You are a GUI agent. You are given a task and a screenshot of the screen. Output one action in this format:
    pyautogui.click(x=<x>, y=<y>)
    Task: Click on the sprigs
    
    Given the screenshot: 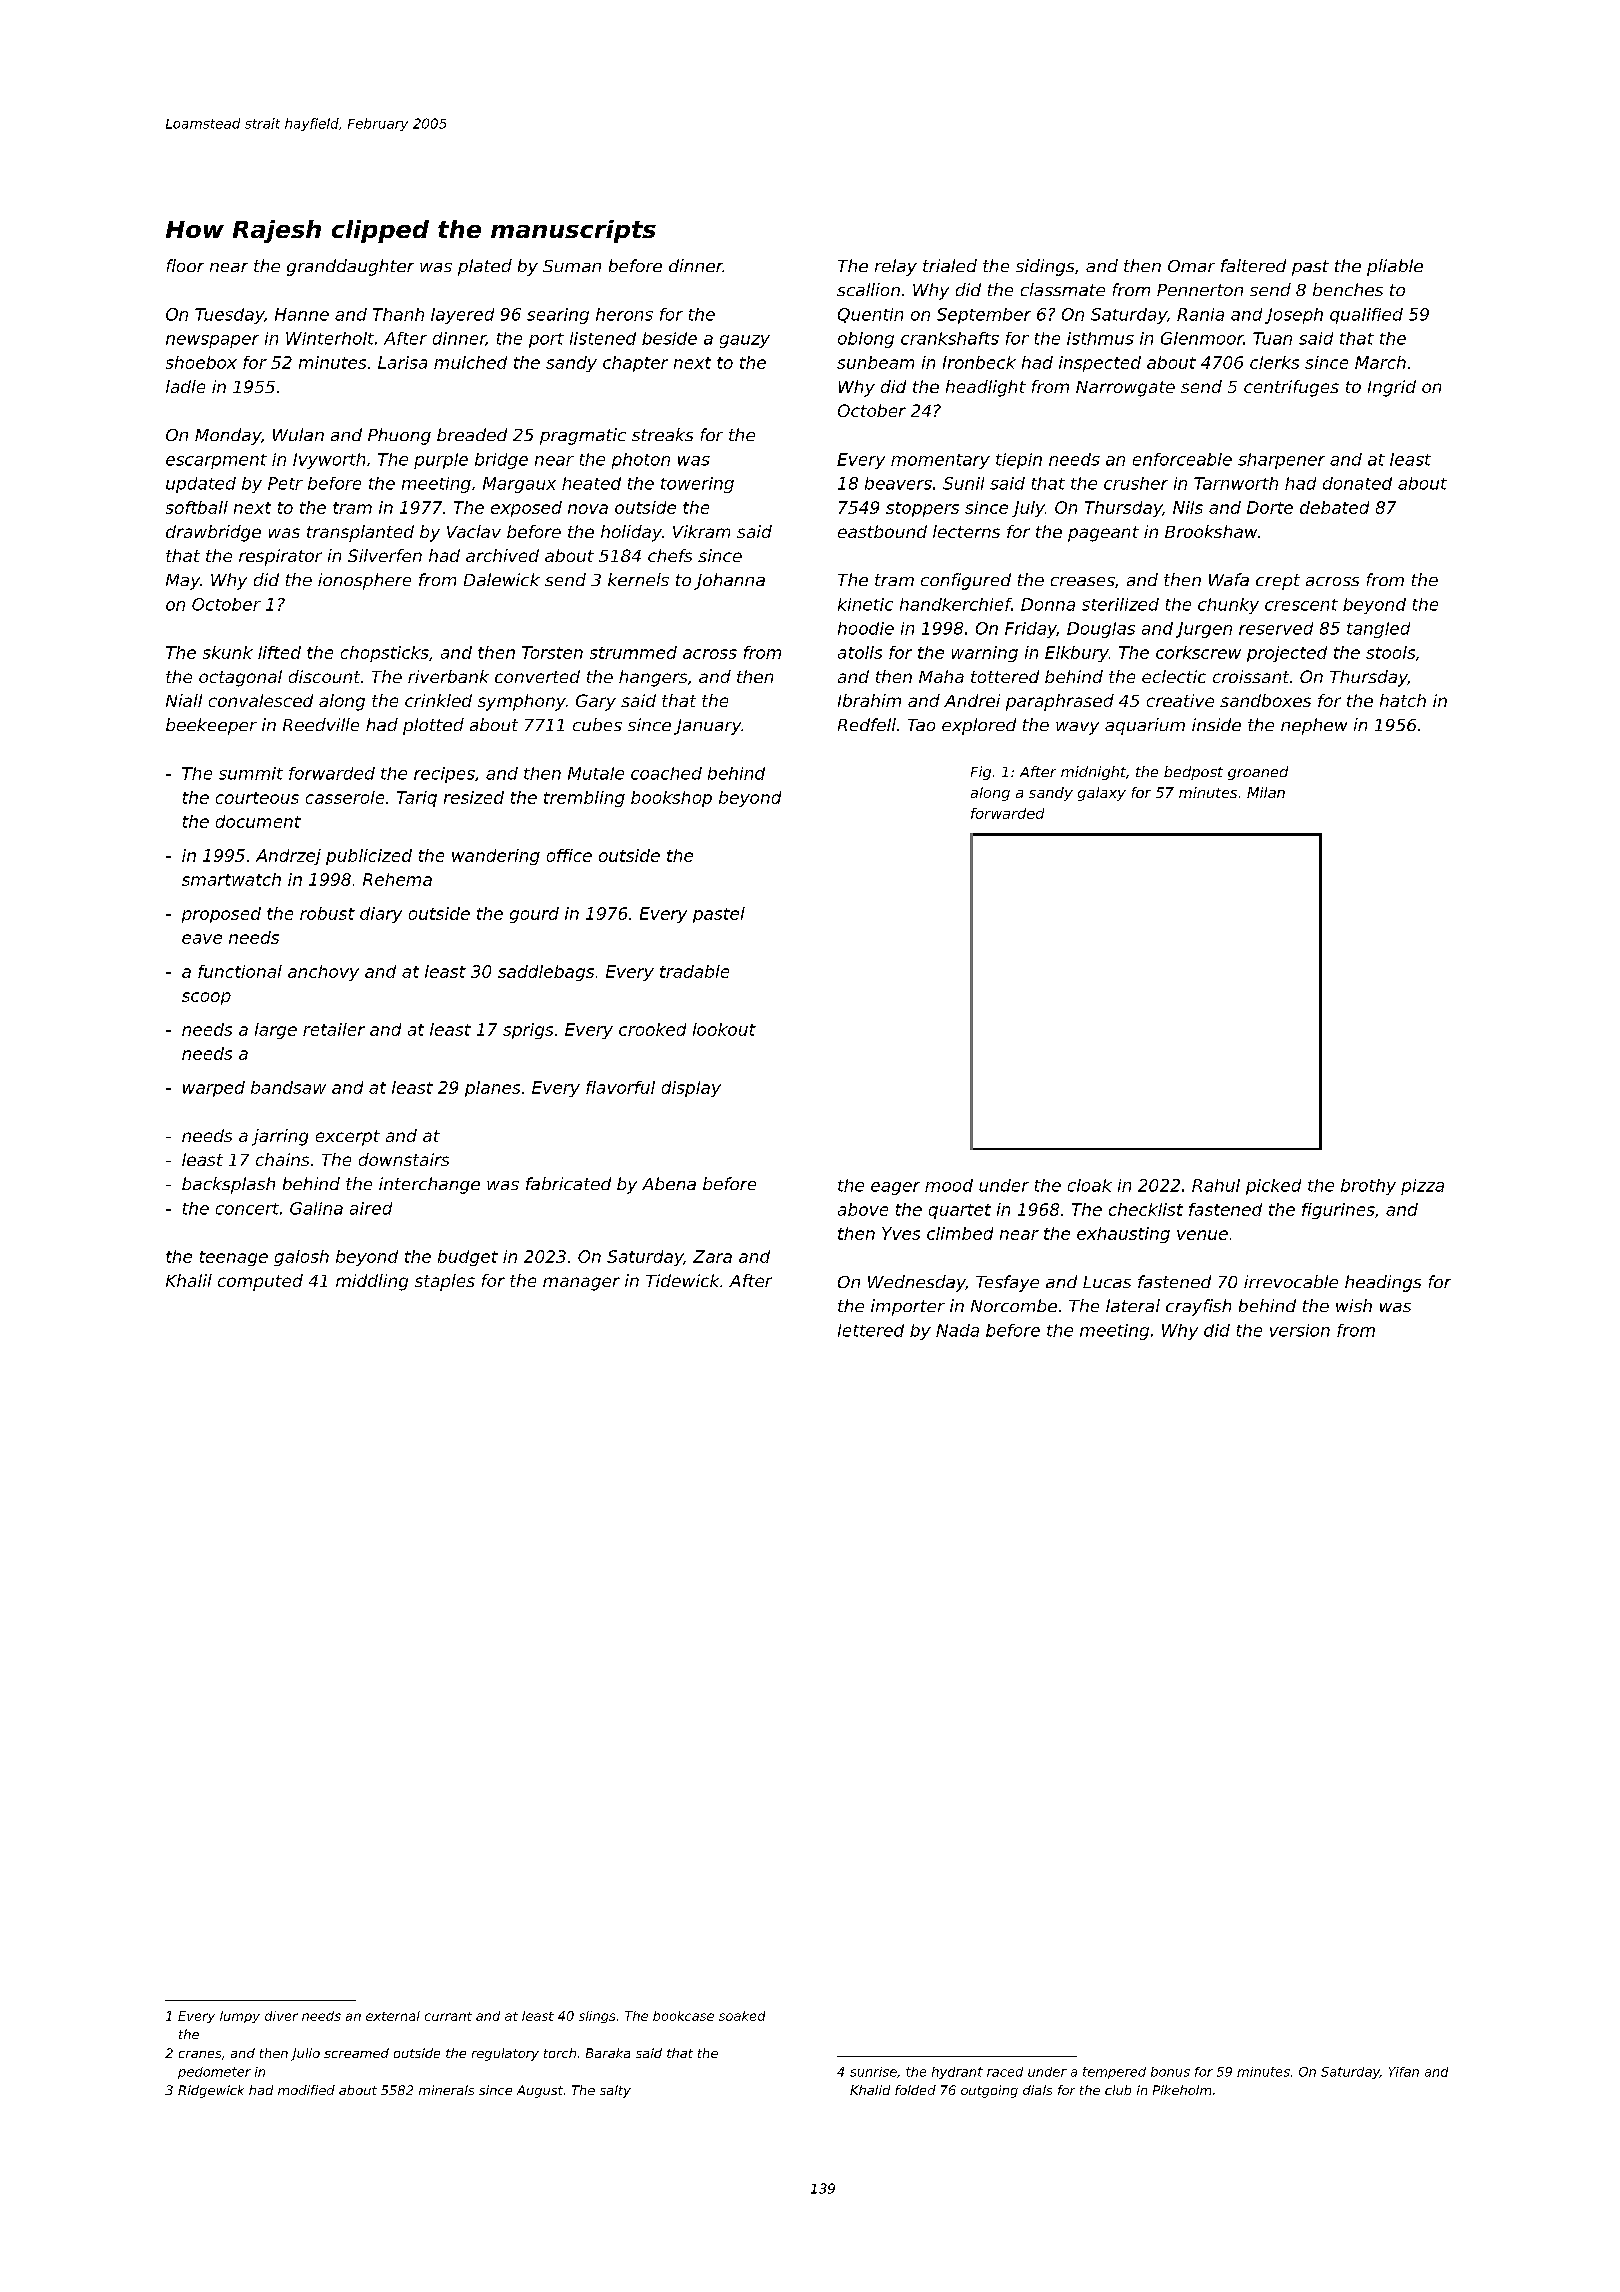 What is the action you would take?
    pyautogui.click(x=528, y=1031)
